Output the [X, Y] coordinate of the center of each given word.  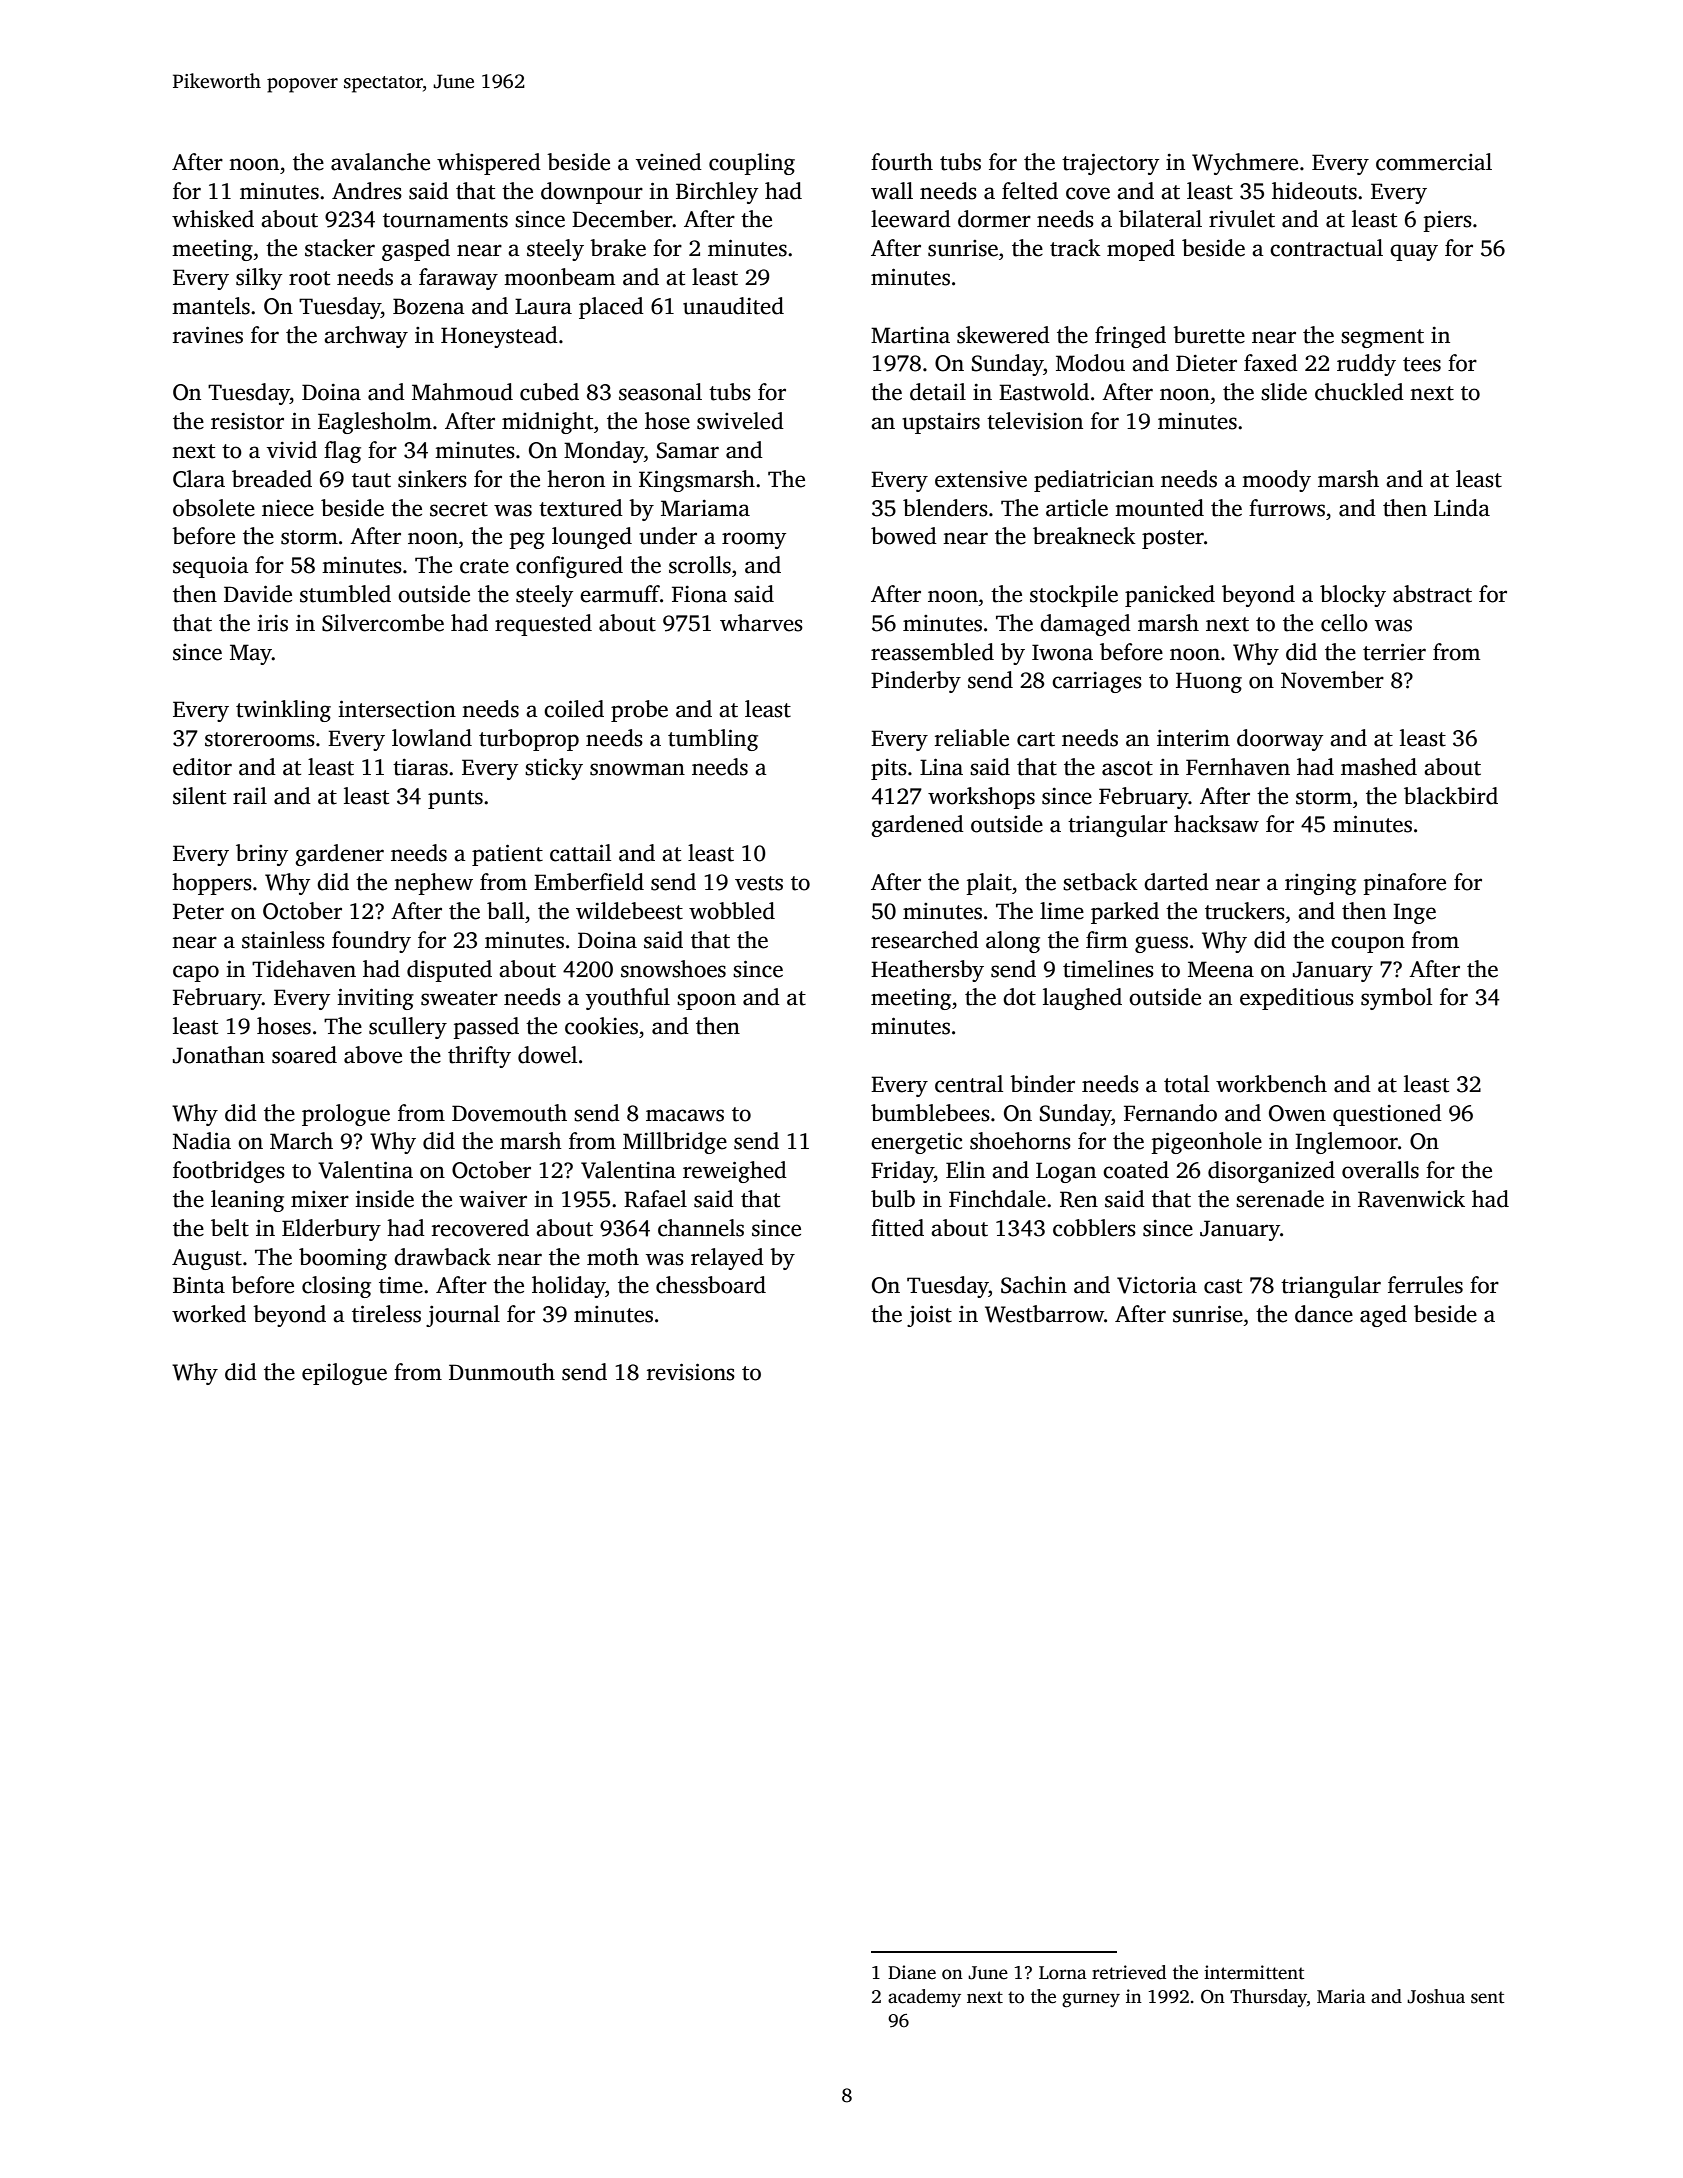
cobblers [1094, 1228]
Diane [912, 1972]
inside [384, 1199]
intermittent [1254, 1972]
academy [924, 1998]
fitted [897, 1228]
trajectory [1110, 164]
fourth [902, 162]
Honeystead [499, 337]
